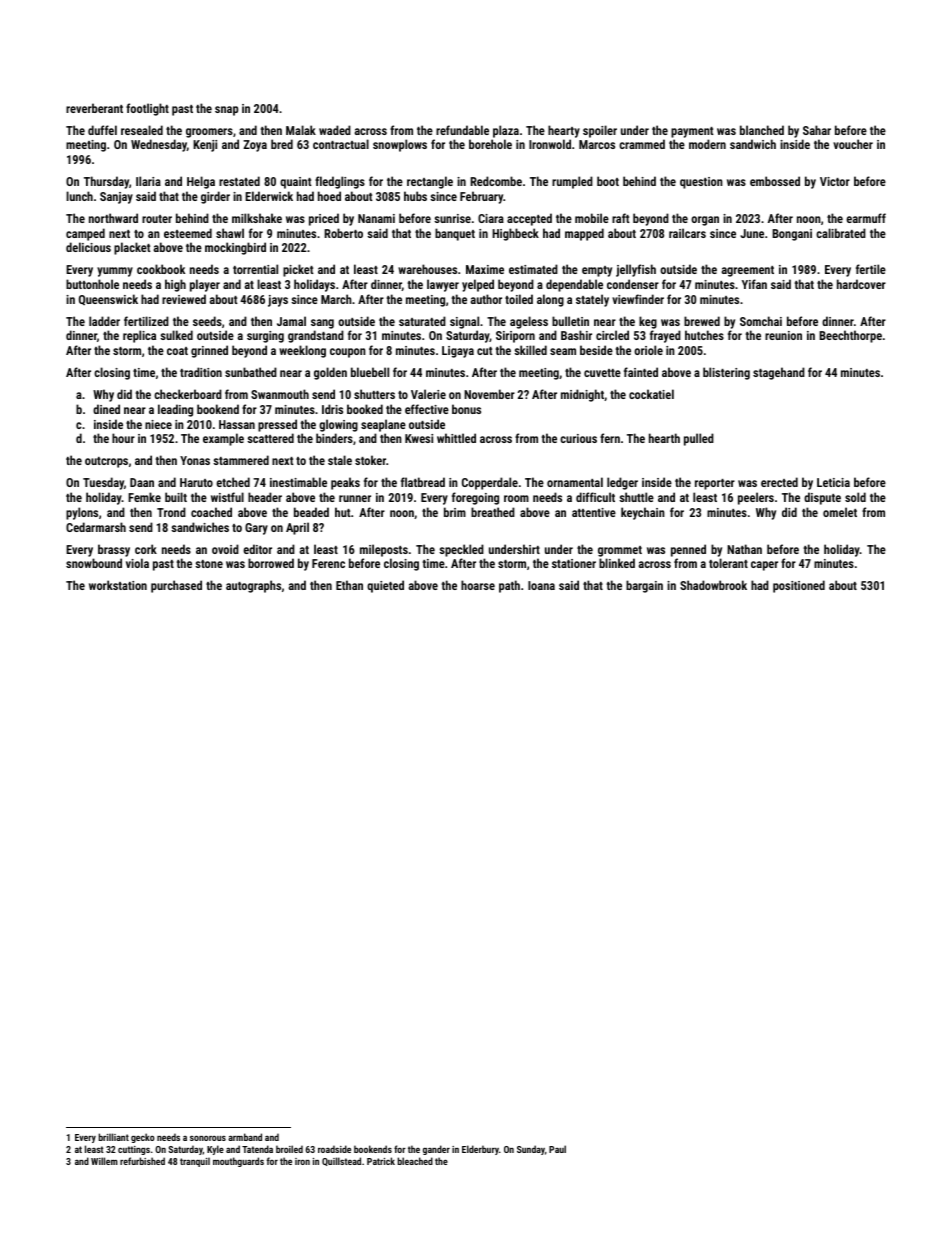 The width and height of the page is (952, 1233). Describe the element at coordinates (817, 130) in the page. I see `Sahar` at that location.
